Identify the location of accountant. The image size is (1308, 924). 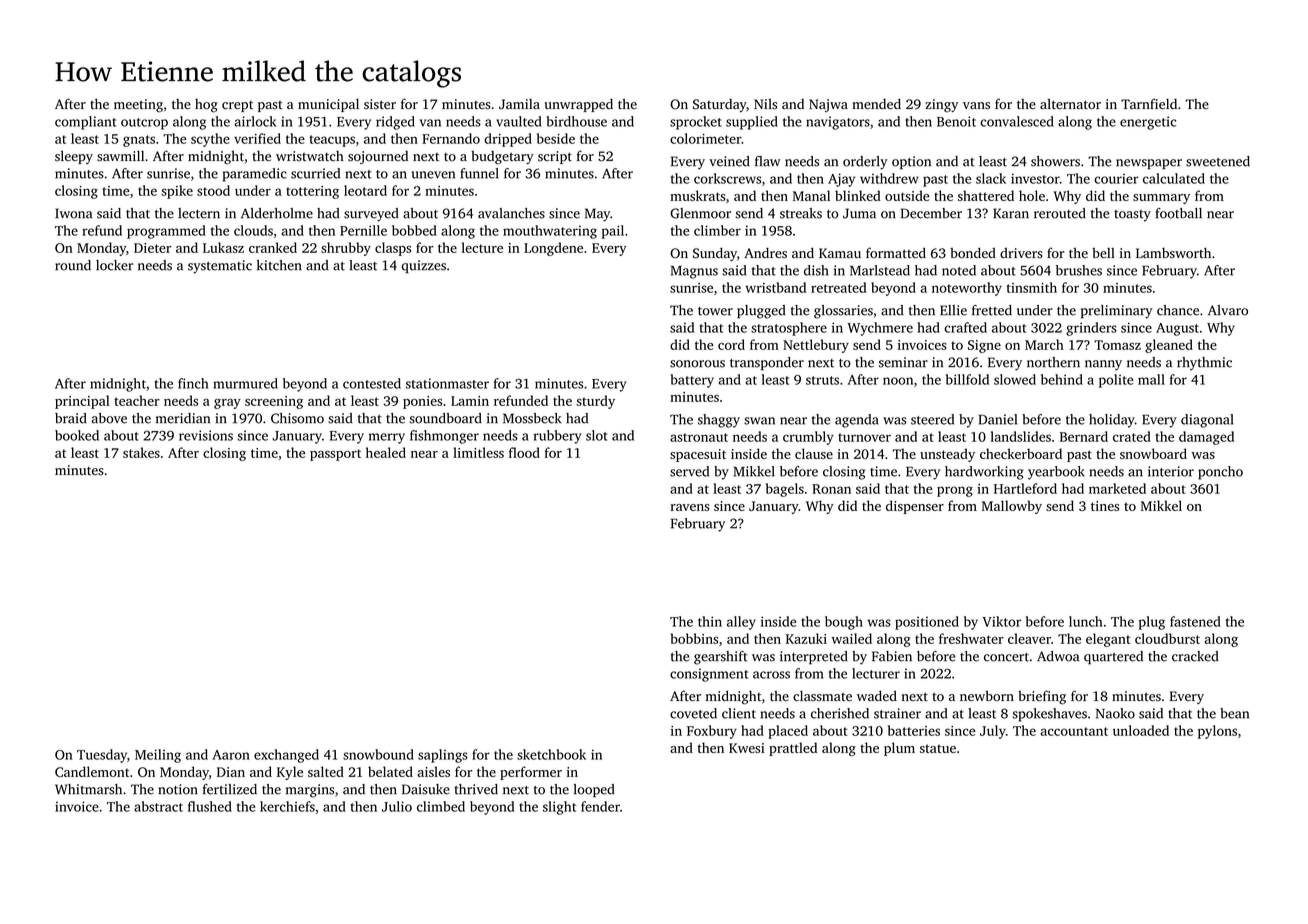
(1074, 731).
